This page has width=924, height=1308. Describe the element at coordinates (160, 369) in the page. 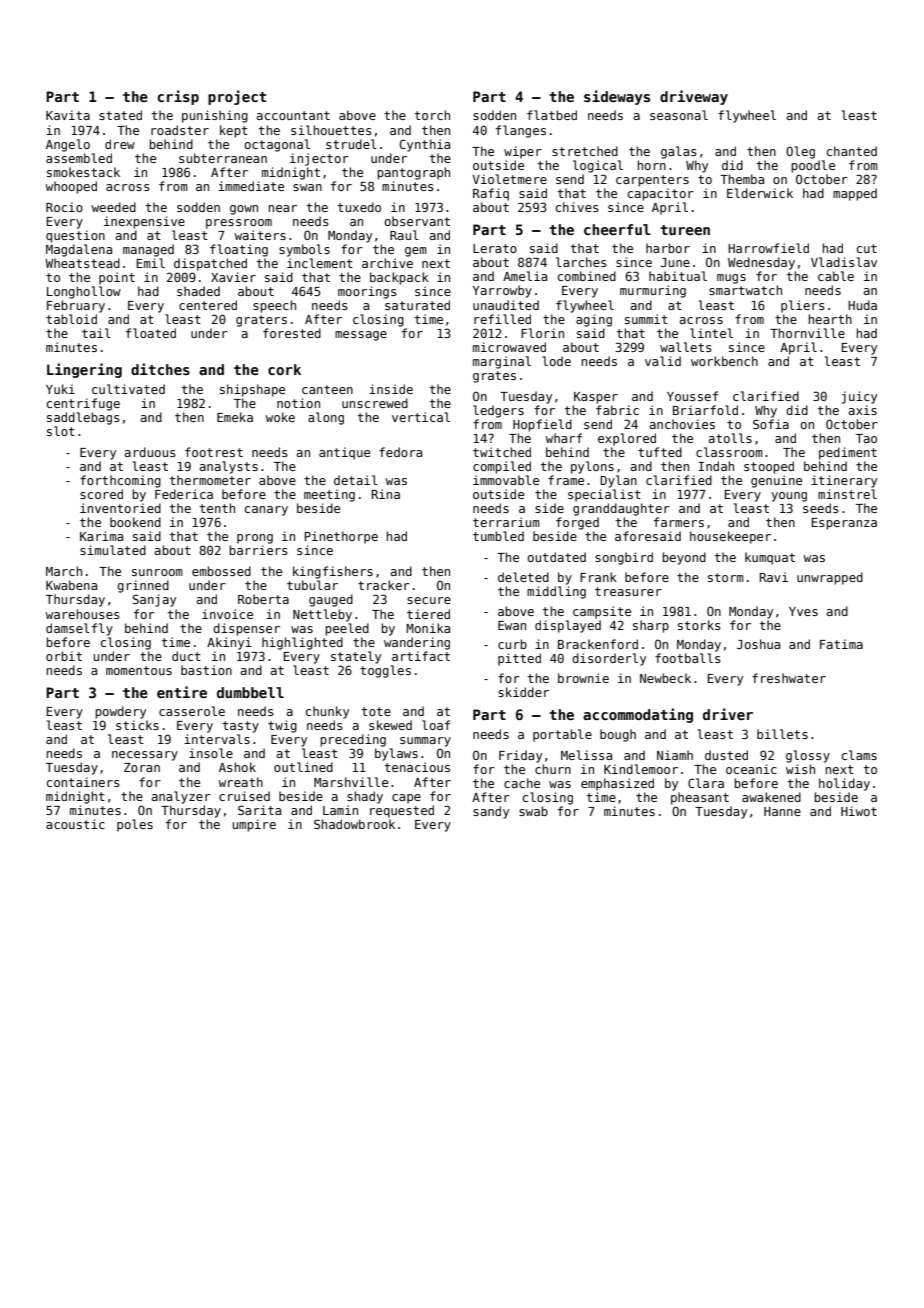

I see `ditches` at that location.
